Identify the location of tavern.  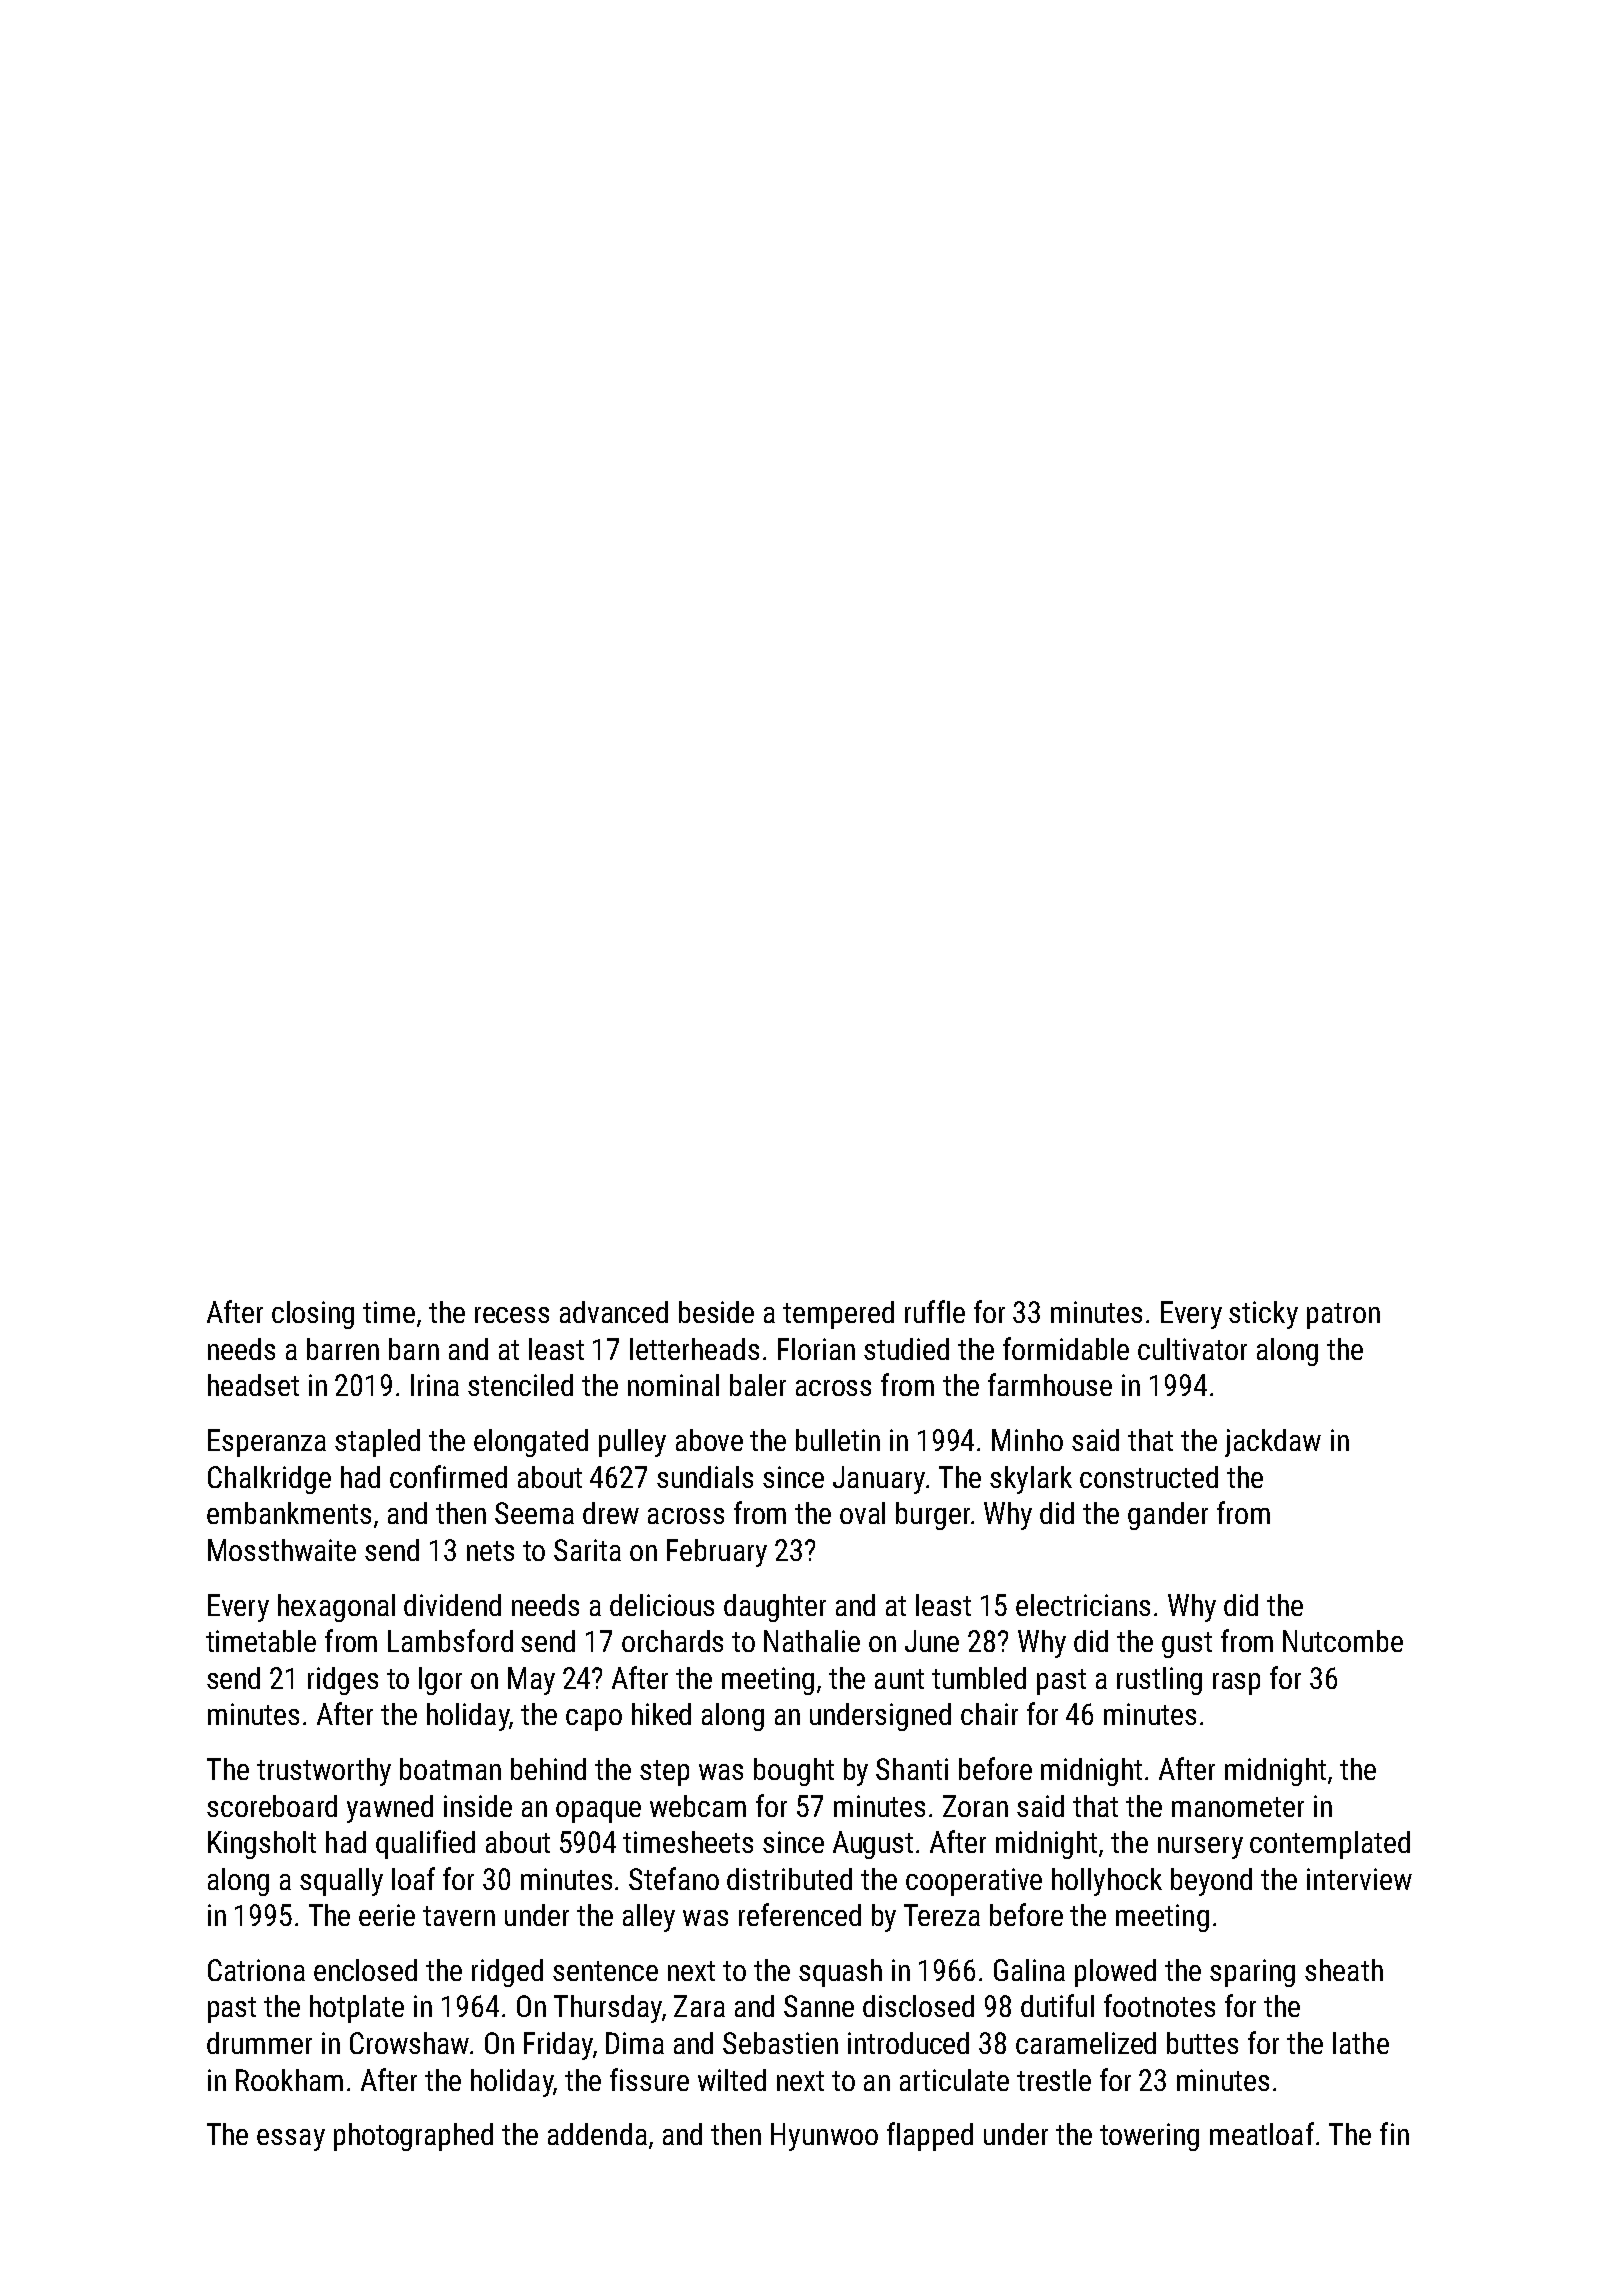
(459, 1916).
